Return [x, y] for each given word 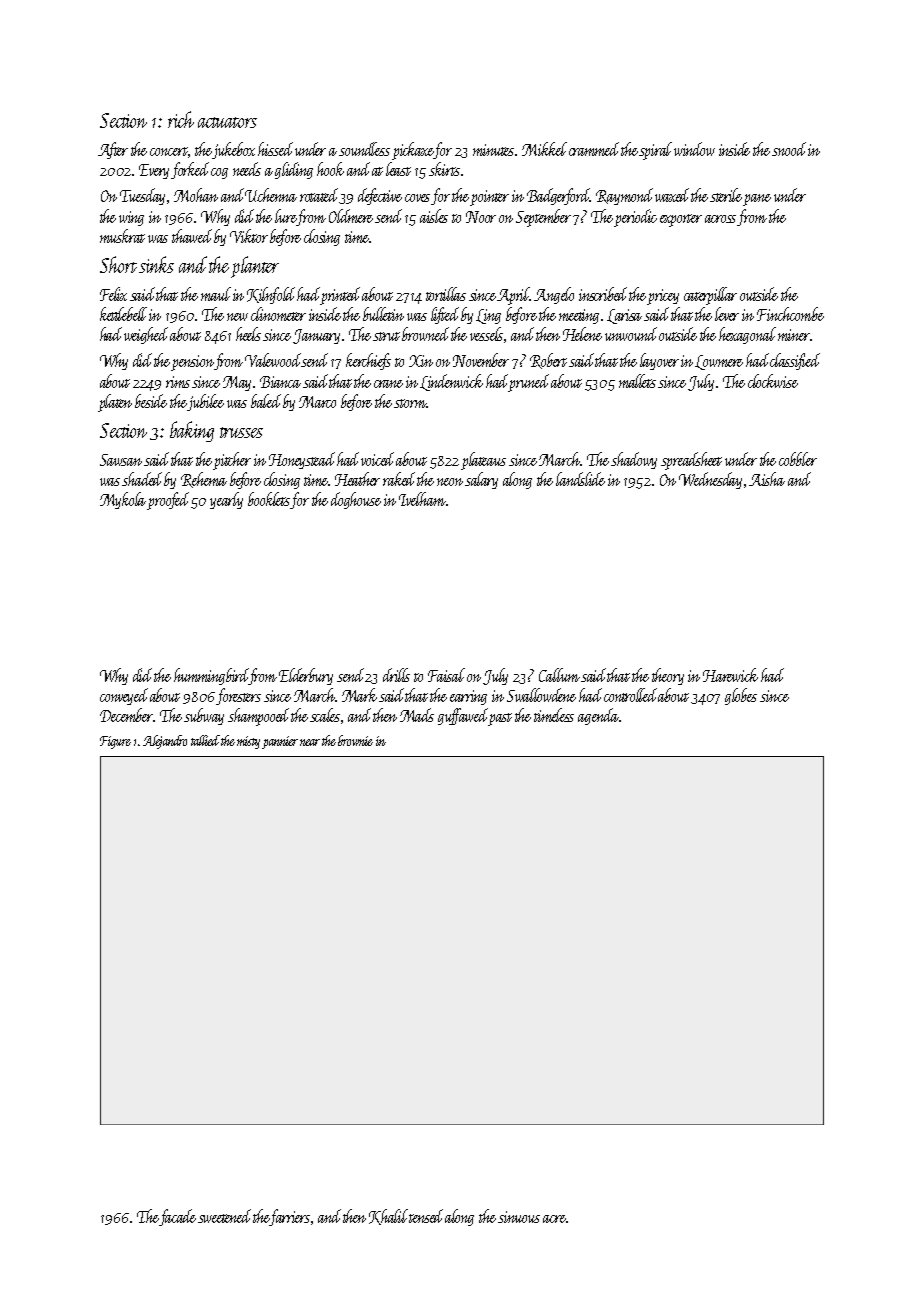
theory [668, 676]
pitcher [232, 461]
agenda [598, 716]
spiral [656, 151]
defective [380, 196]
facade [178, 1217]
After [113, 150]
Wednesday [710, 480]
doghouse [356, 500]
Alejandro [165, 742]
